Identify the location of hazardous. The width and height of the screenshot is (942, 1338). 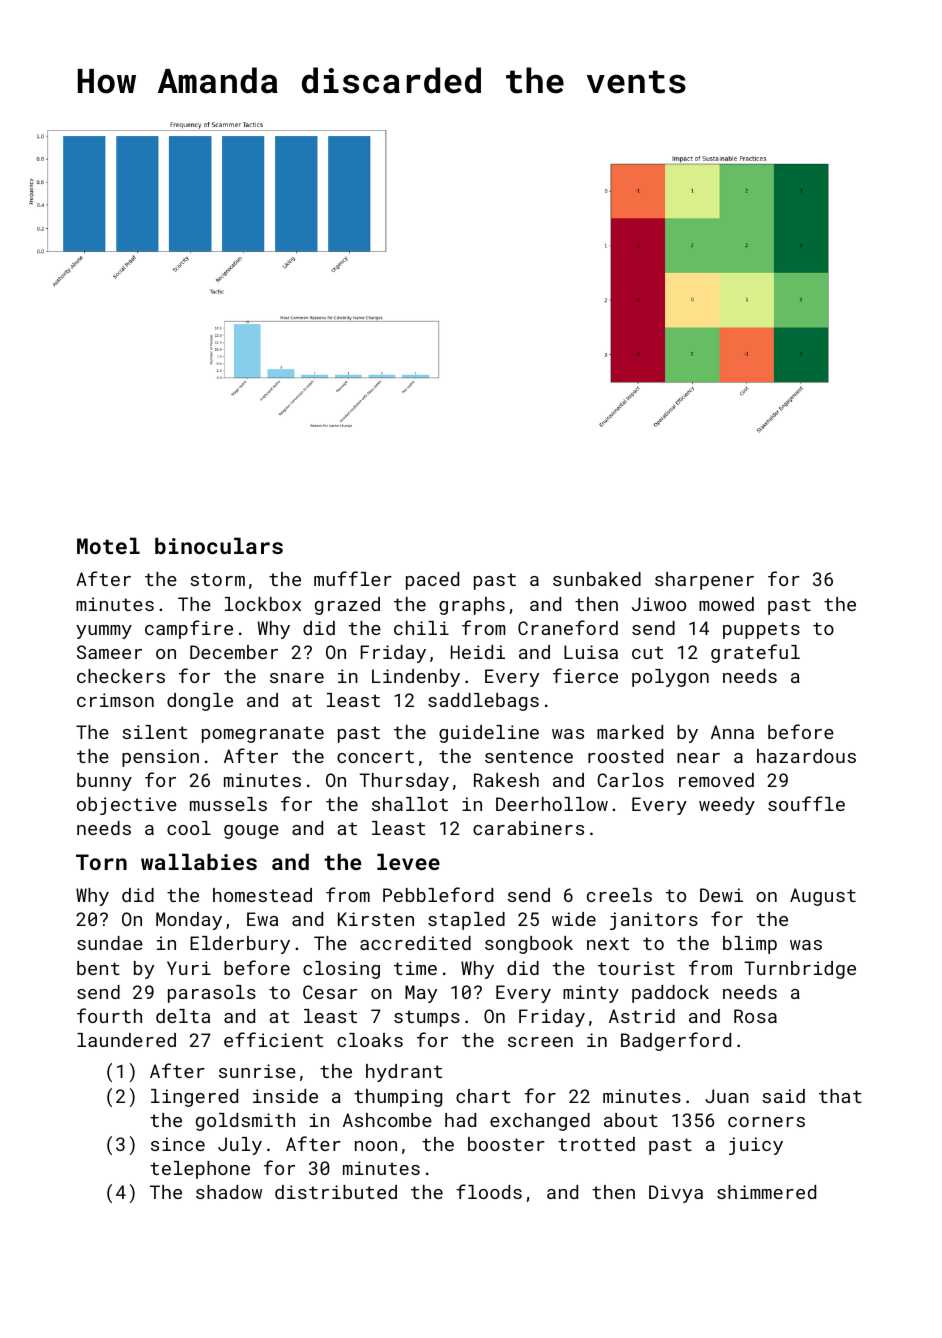
(806, 756).
